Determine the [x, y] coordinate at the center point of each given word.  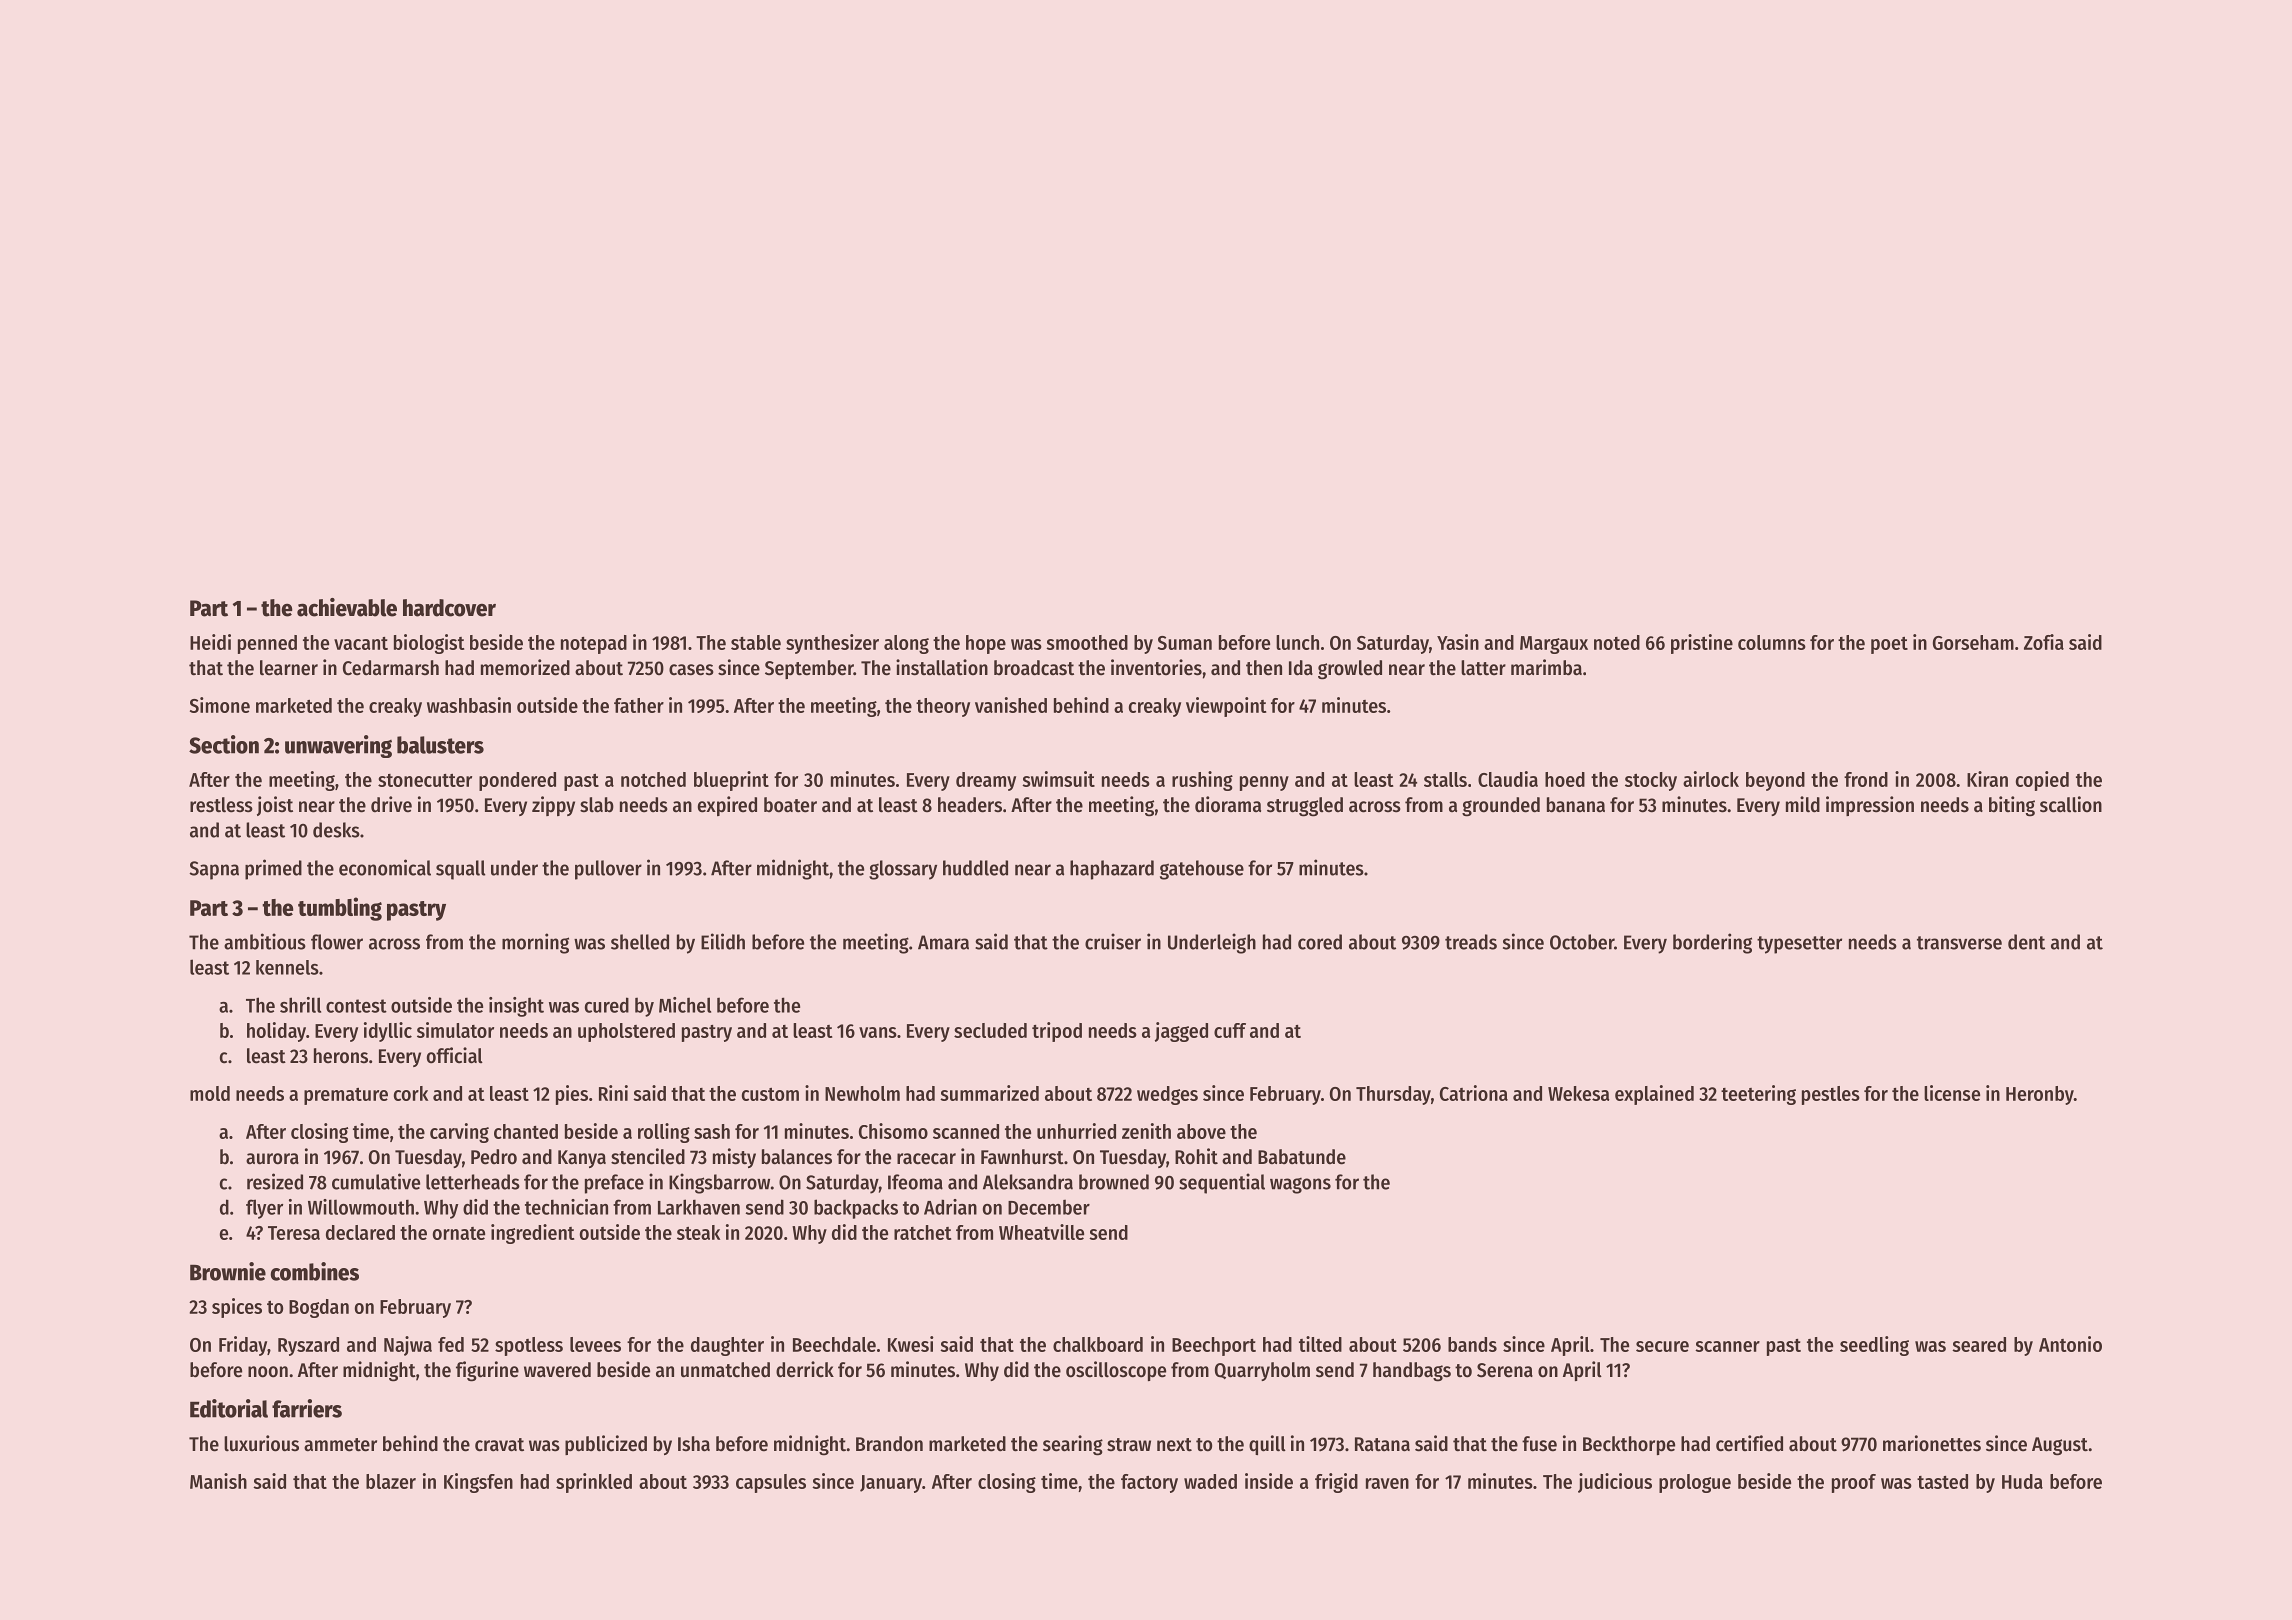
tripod [1057, 1032]
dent [2026, 942]
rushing [1202, 781]
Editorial [229, 1408]
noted [1617, 642]
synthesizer [832, 644]
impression [1870, 806]
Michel [685, 1005]
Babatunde [1302, 1157]
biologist [429, 644]
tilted [1320, 1344]
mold [210, 1093]
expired [727, 806]
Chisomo [893, 1131]
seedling [1874, 1346]
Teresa [294, 1233]
